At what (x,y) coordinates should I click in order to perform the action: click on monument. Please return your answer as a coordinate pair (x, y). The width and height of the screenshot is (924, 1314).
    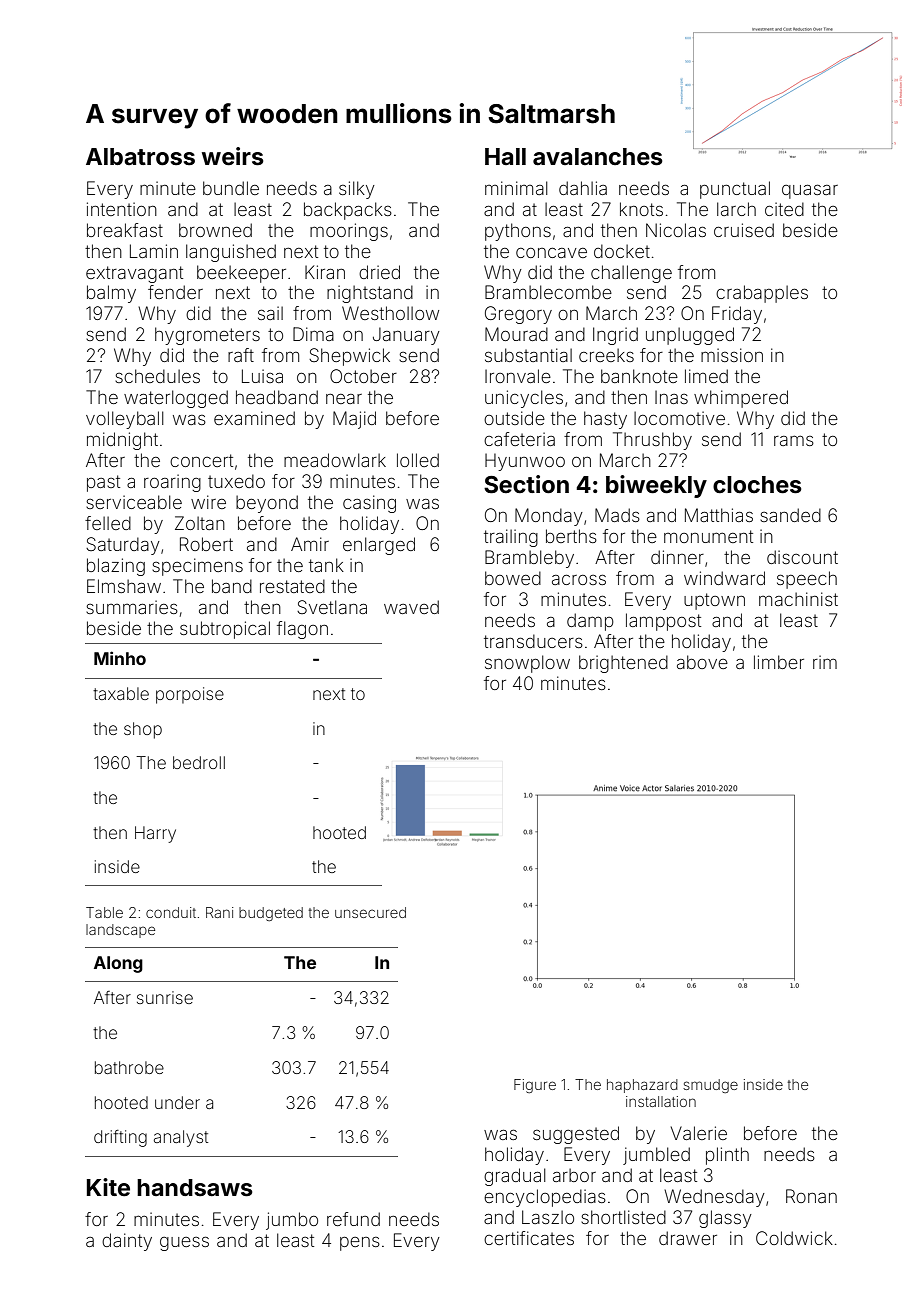
    Looking at the image, I should click on (708, 536).
